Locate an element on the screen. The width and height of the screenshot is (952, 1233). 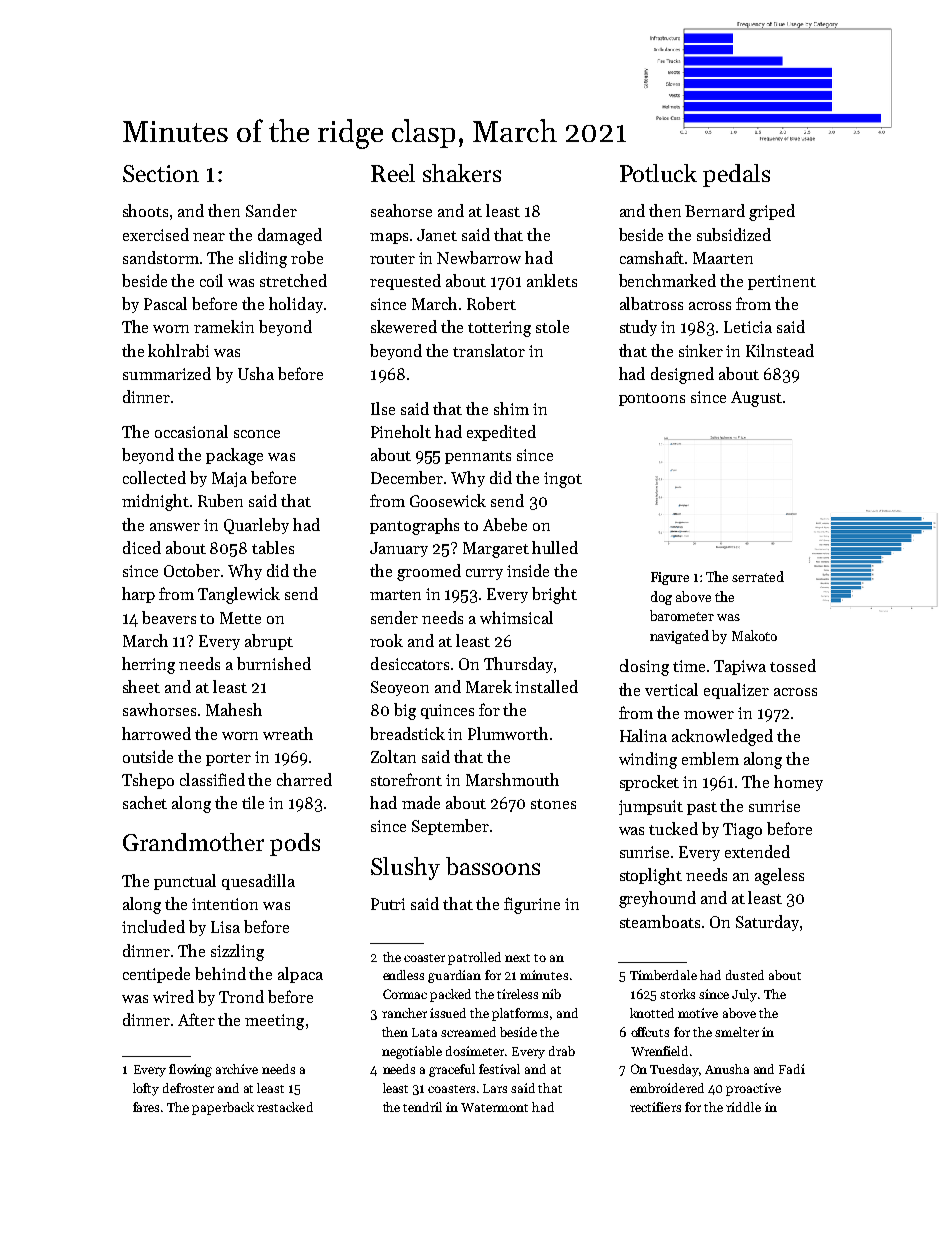
tendril is located at coordinates (422, 1107).
